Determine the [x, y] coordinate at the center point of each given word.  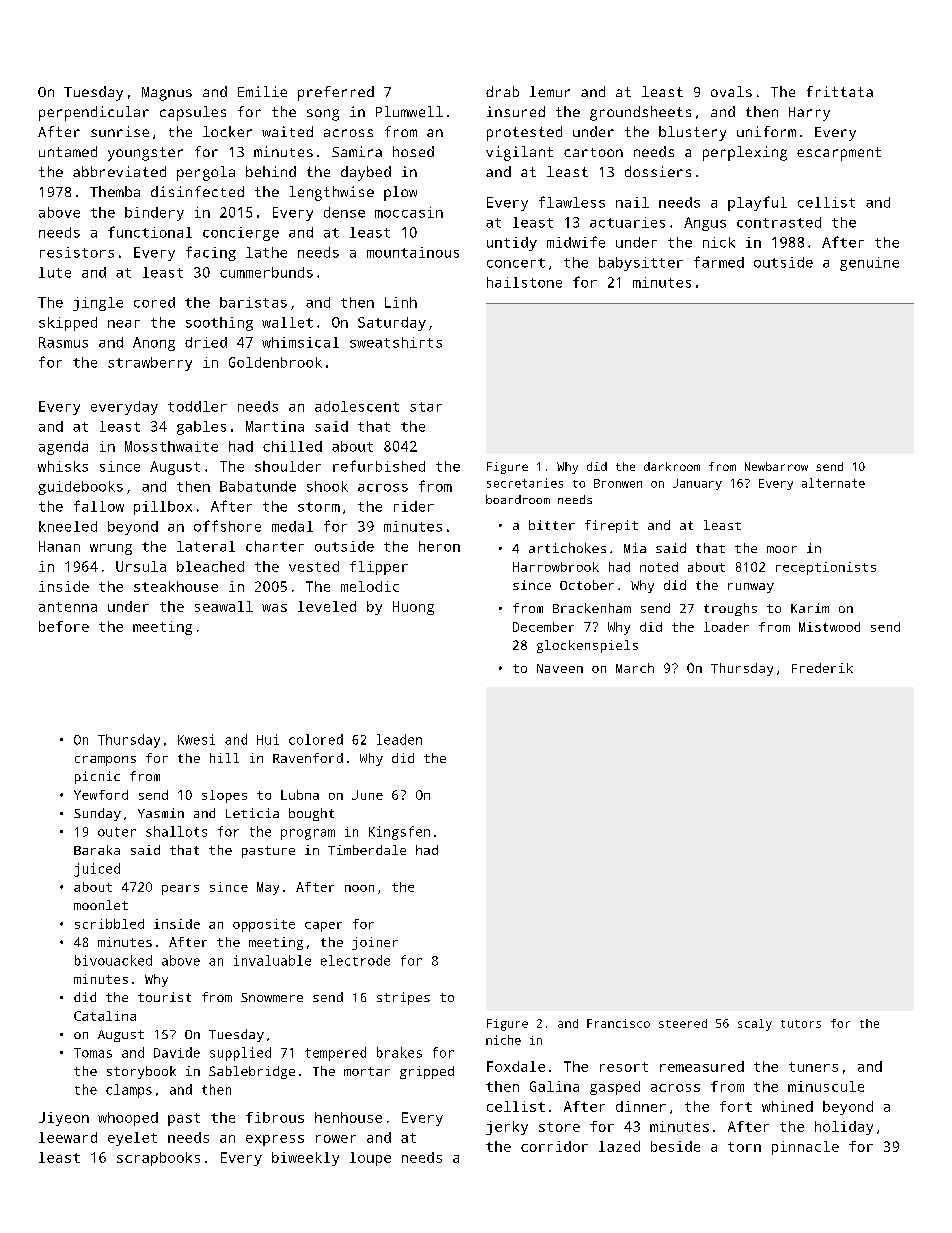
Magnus [167, 94]
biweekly [305, 1159]
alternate [833, 483]
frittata [840, 91]
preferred [336, 93]
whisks [63, 466]
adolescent [357, 406]
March [635, 668]
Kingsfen [399, 833]
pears [180, 890]
